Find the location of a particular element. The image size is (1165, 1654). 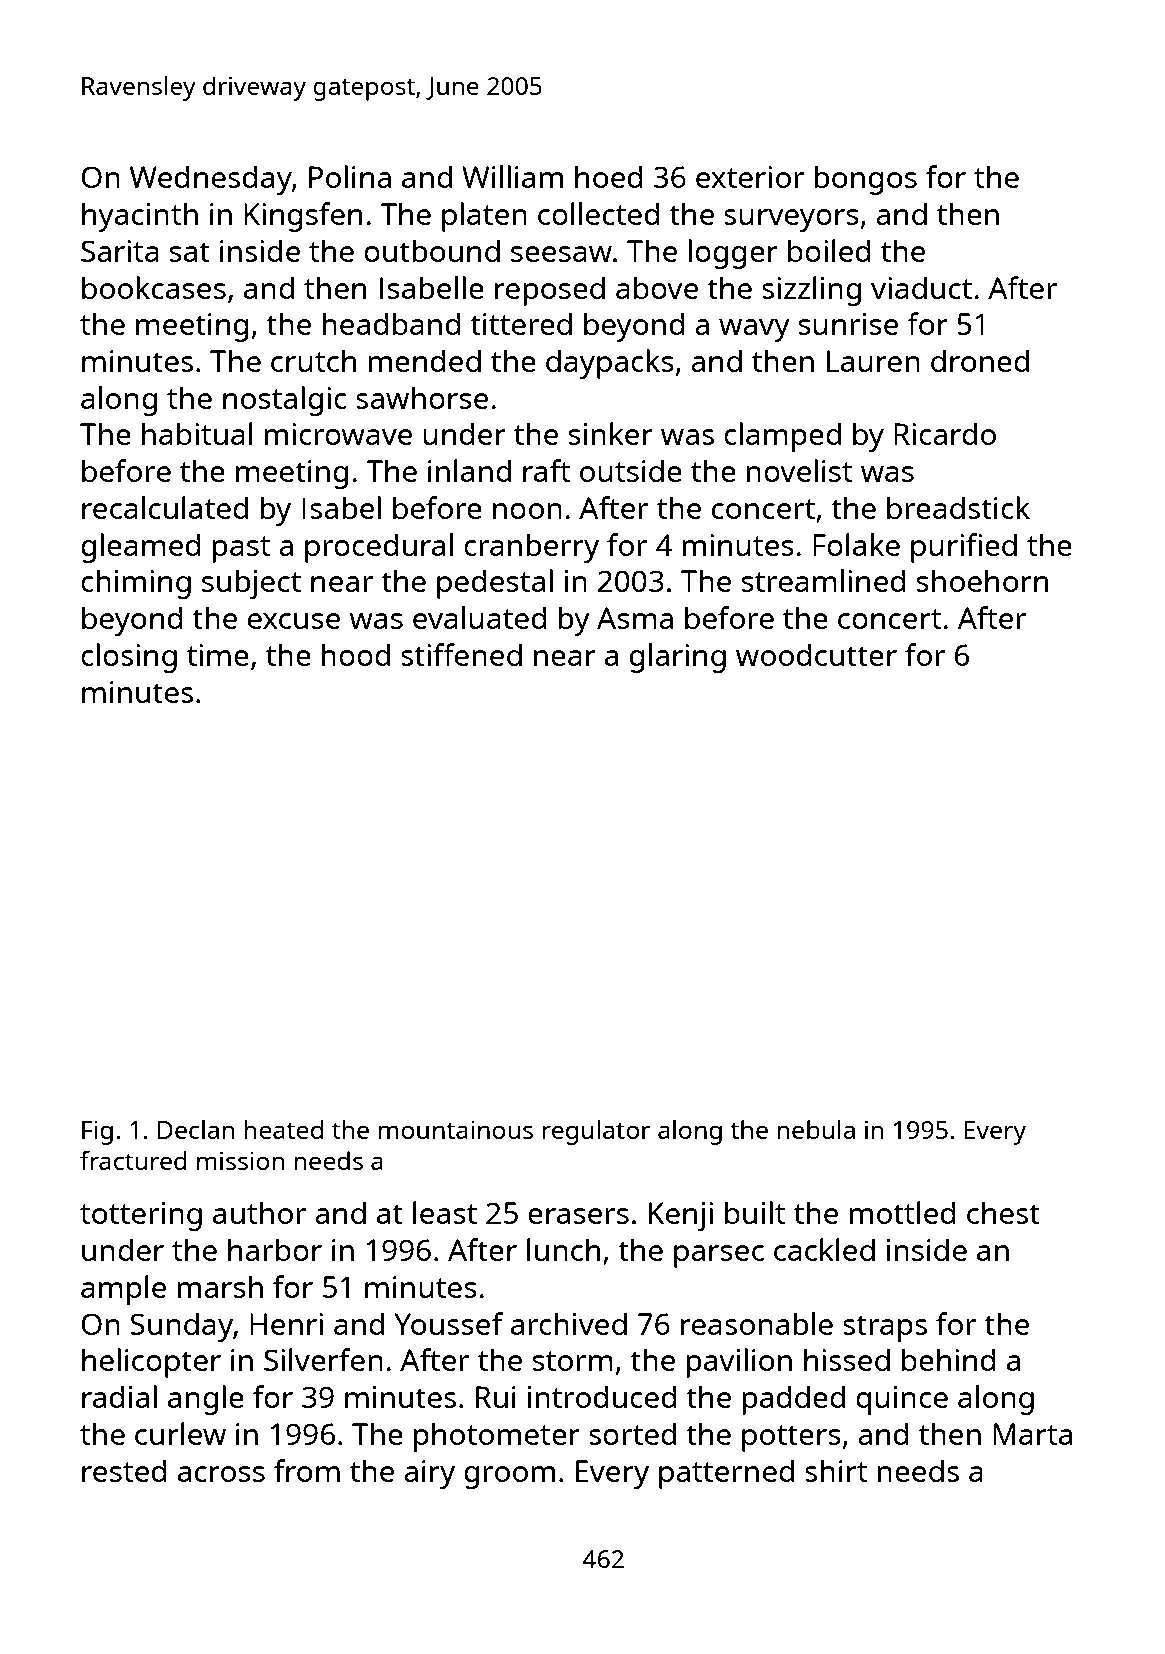

airy is located at coordinates (429, 1474).
